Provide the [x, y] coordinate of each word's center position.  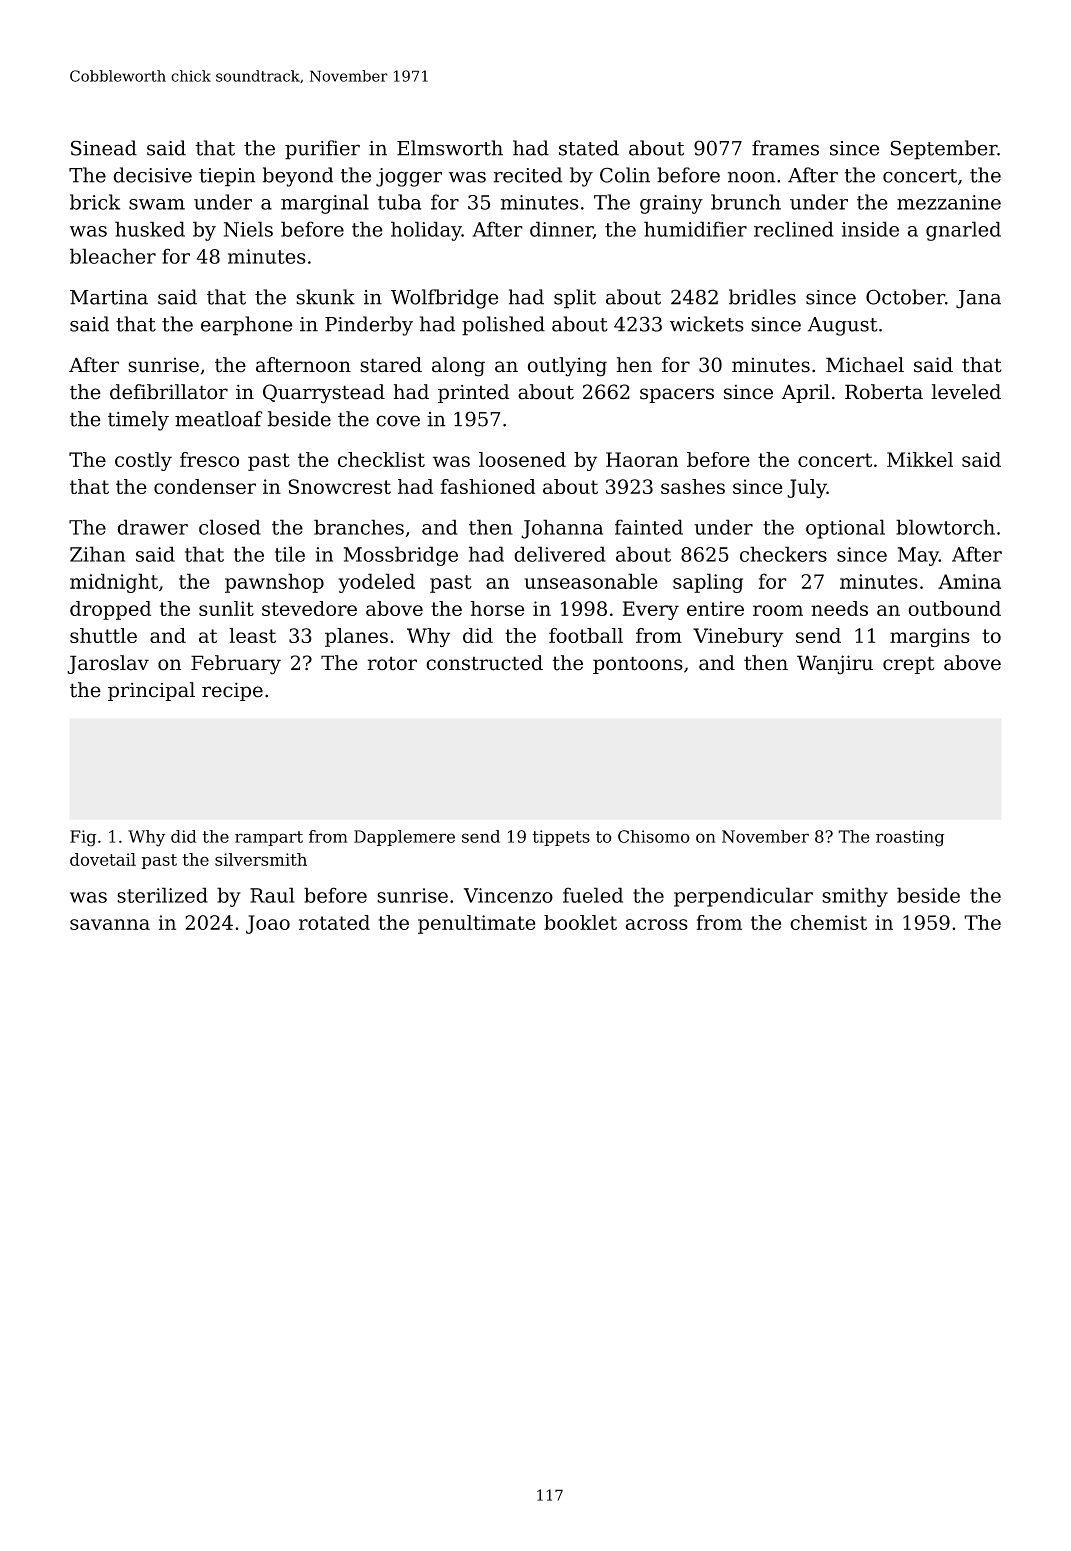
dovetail [103, 859]
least [252, 635]
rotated [334, 922]
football [586, 635]
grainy [671, 204]
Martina [109, 297]
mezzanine [949, 202]
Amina [969, 581]
